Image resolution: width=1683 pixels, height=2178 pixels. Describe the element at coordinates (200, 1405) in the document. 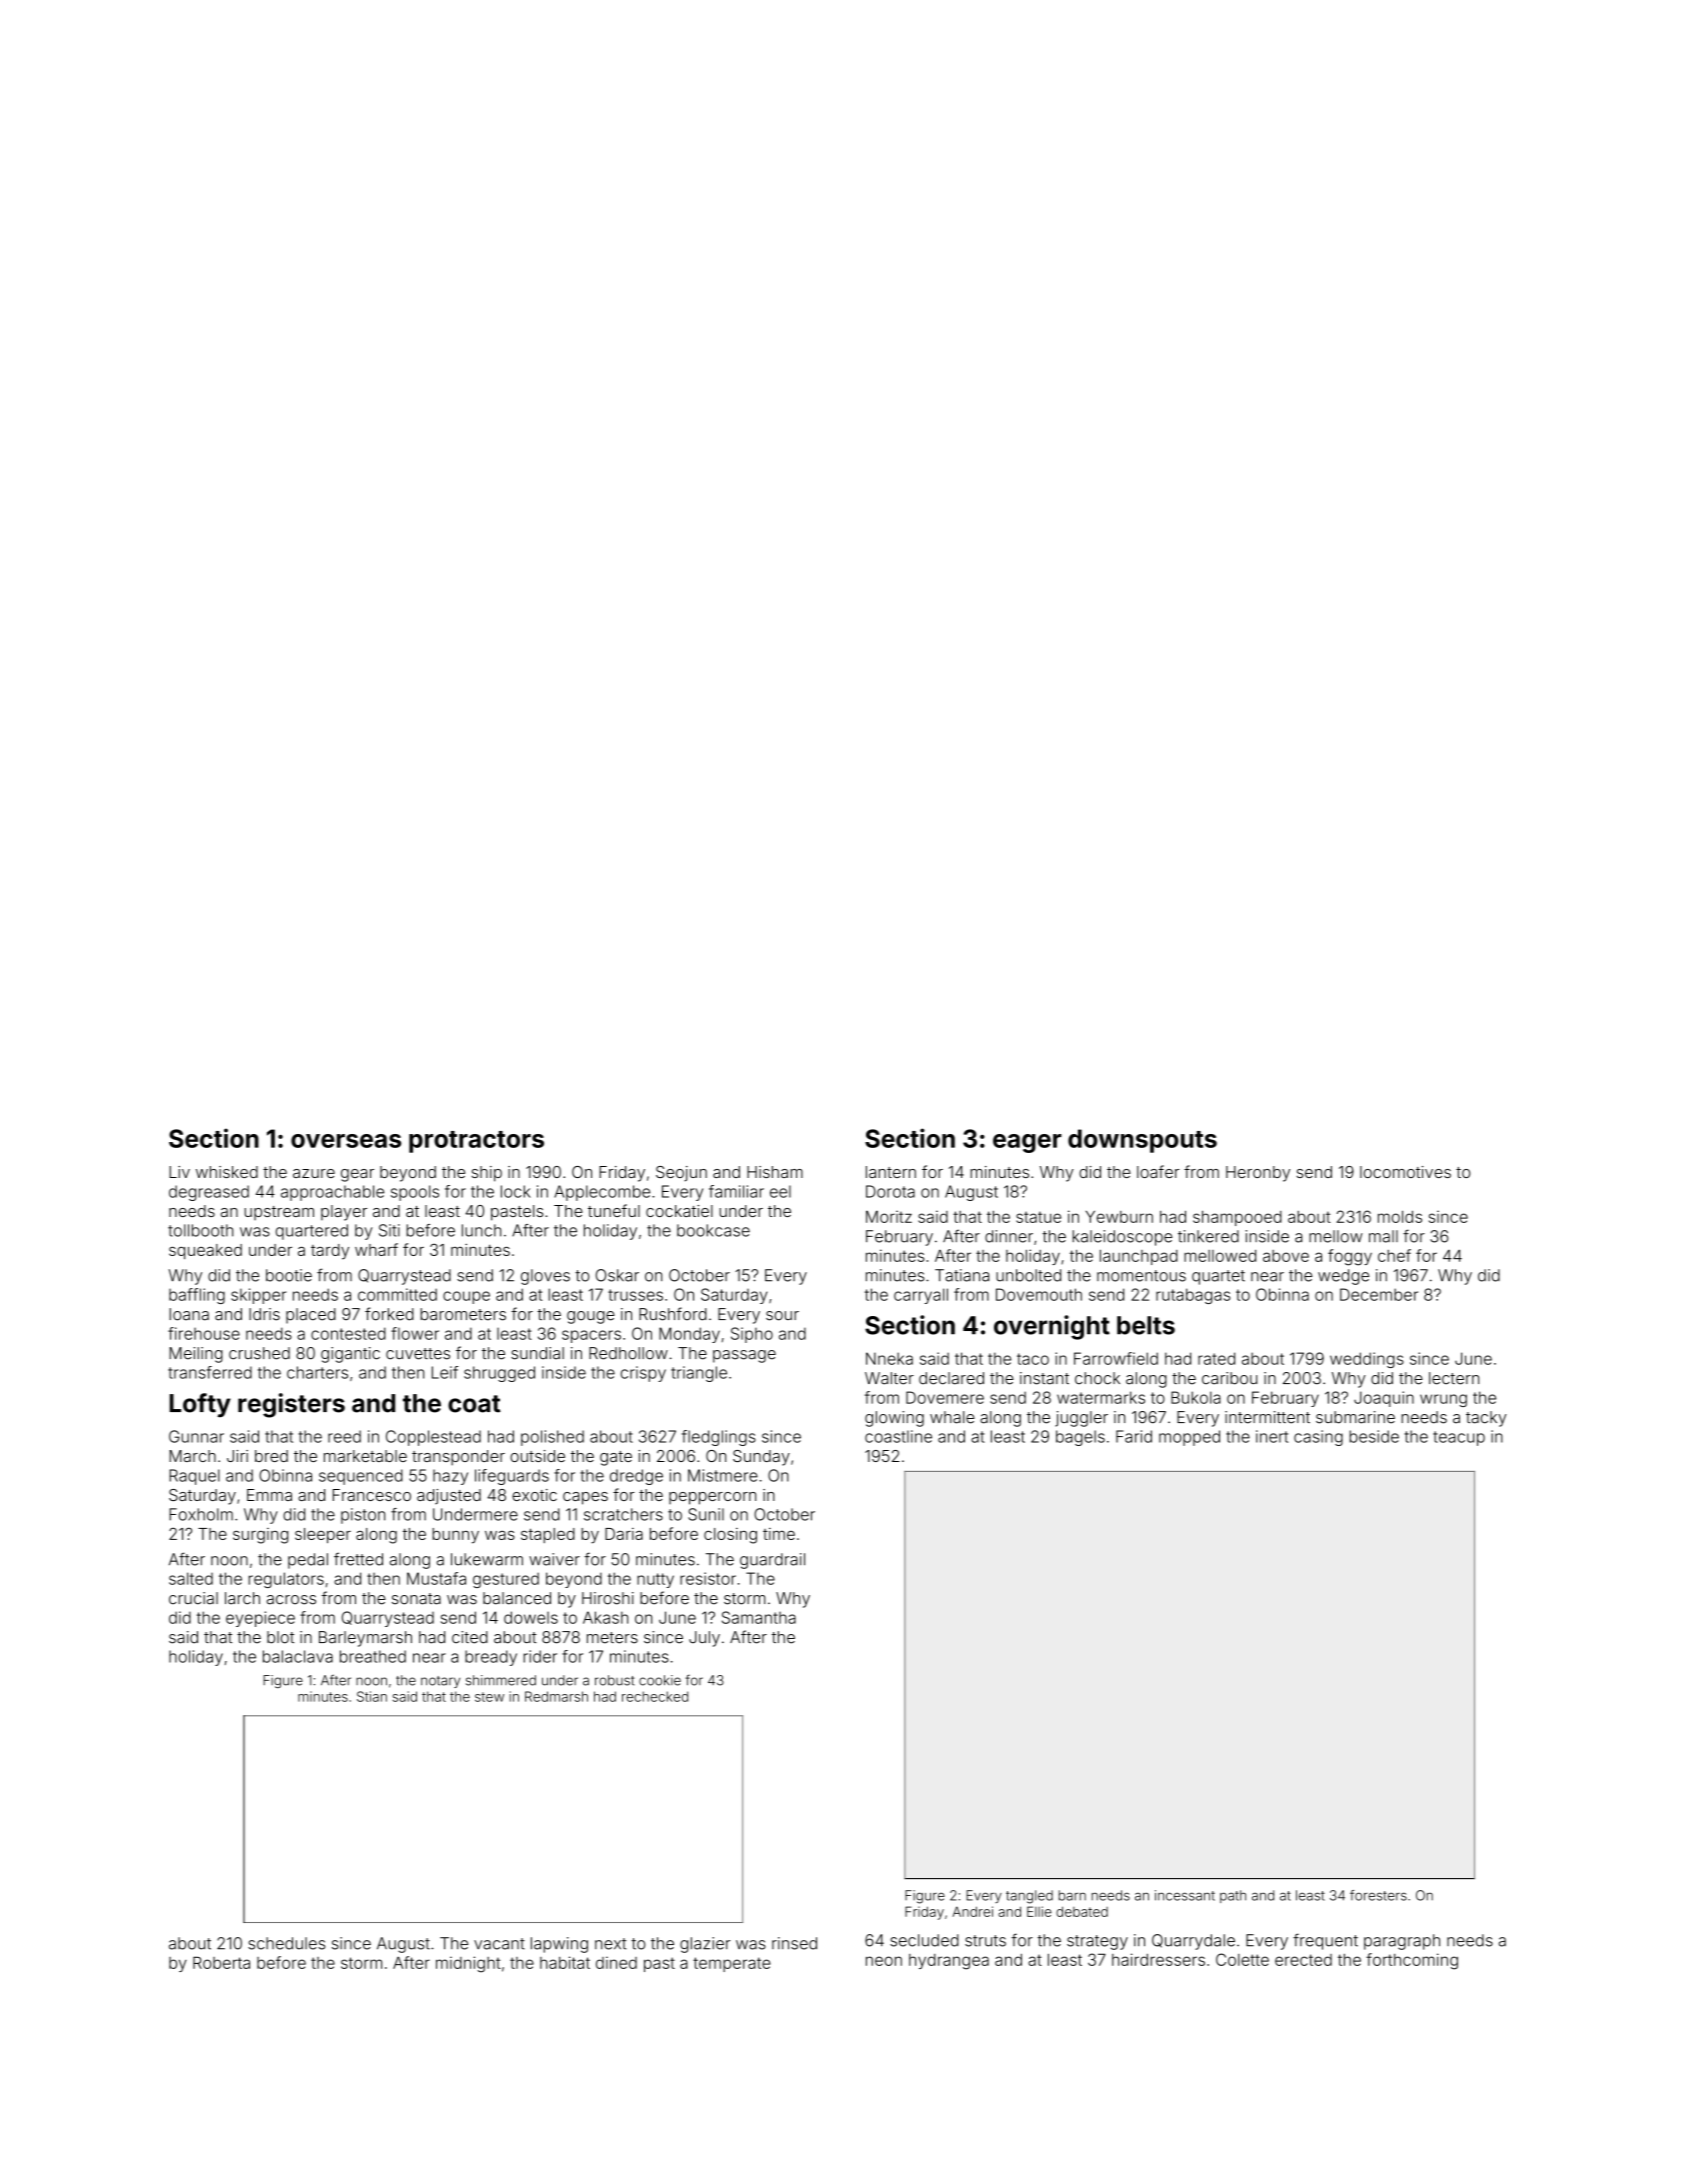

I see `Lofty` at that location.
